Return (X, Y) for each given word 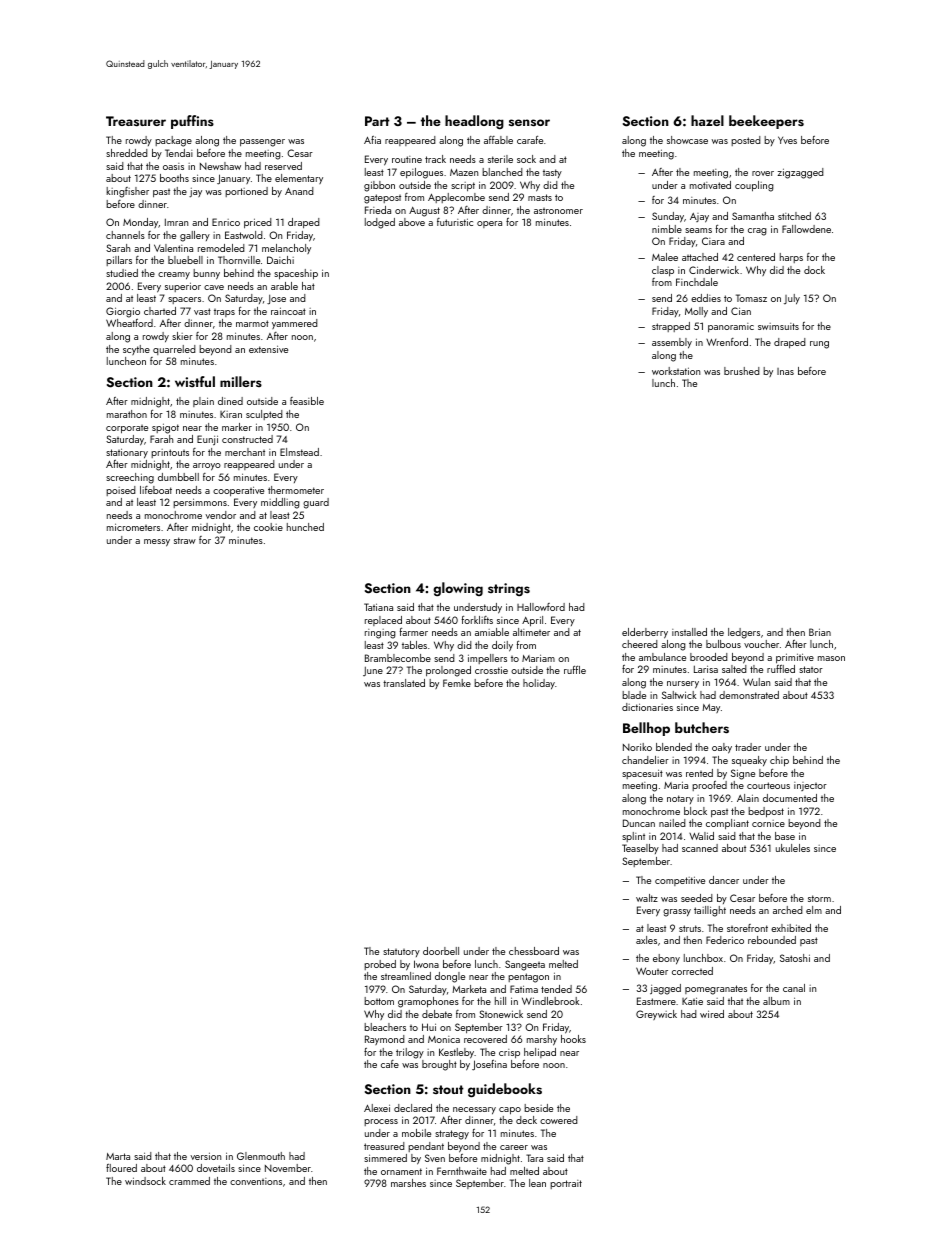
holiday (539, 684)
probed (380, 965)
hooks (573, 1039)
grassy (677, 913)
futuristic (455, 222)
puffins (192, 122)
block (695, 811)
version (205, 1156)
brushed (742, 371)
